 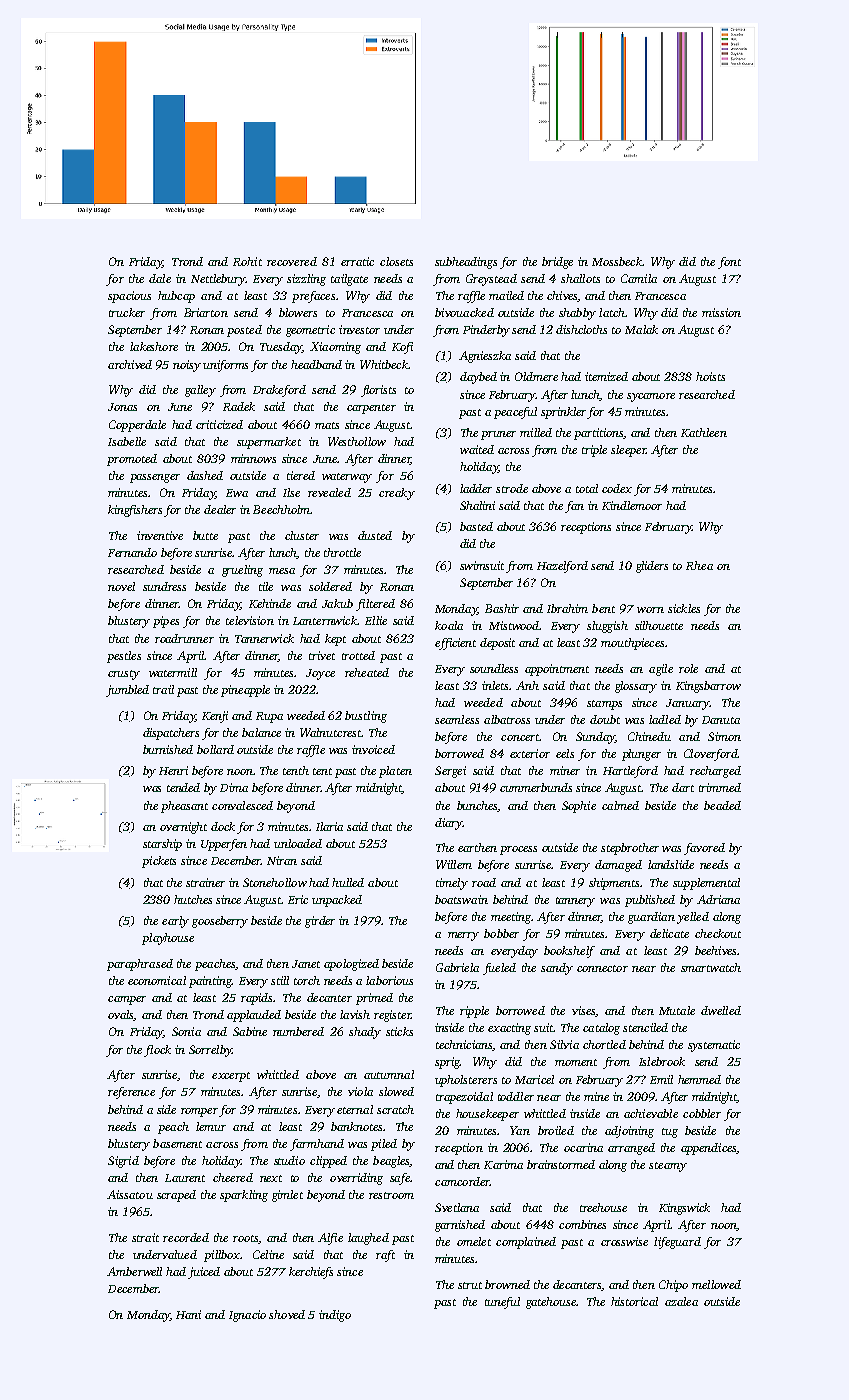 What do you see at coordinates (220, 922) in the screenshot?
I see `gooseberry` at bounding box center [220, 922].
